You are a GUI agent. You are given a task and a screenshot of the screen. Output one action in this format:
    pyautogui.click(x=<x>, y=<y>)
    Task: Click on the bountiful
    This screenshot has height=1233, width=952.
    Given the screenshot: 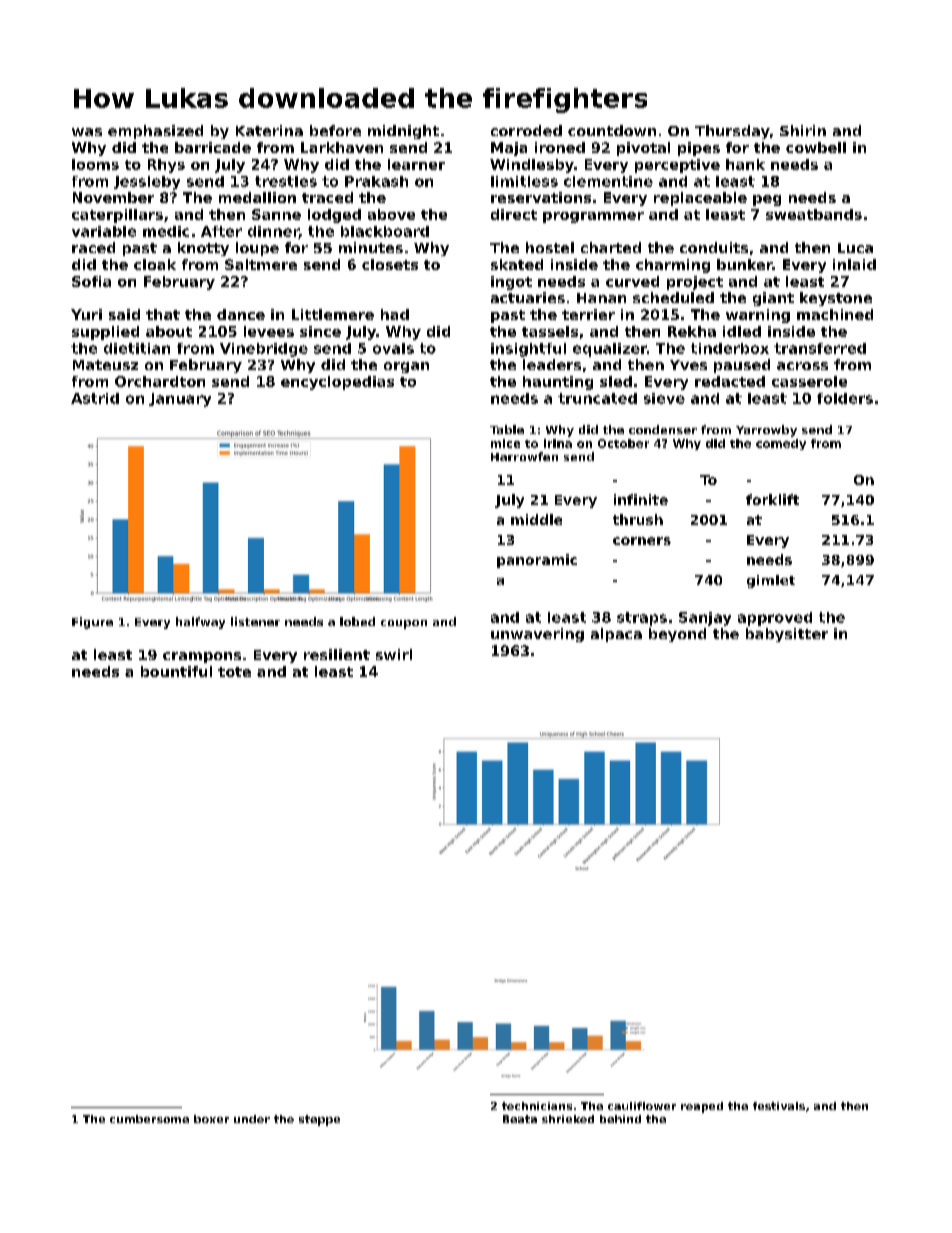 What is the action you would take?
    pyautogui.click(x=176, y=671)
